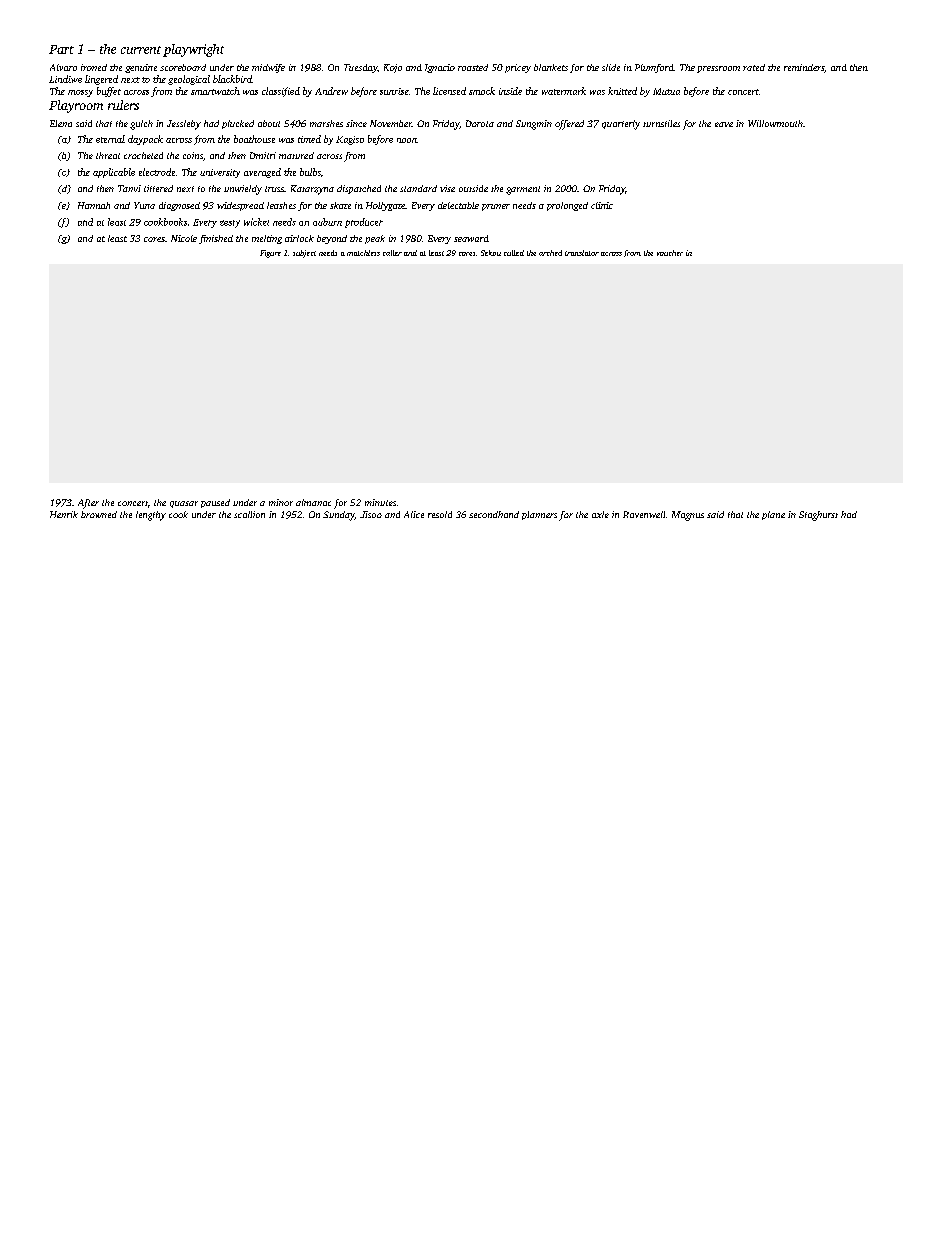 This image has height=1233, width=952. What do you see at coordinates (582, 253) in the image?
I see `translator` at bounding box center [582, 253].
